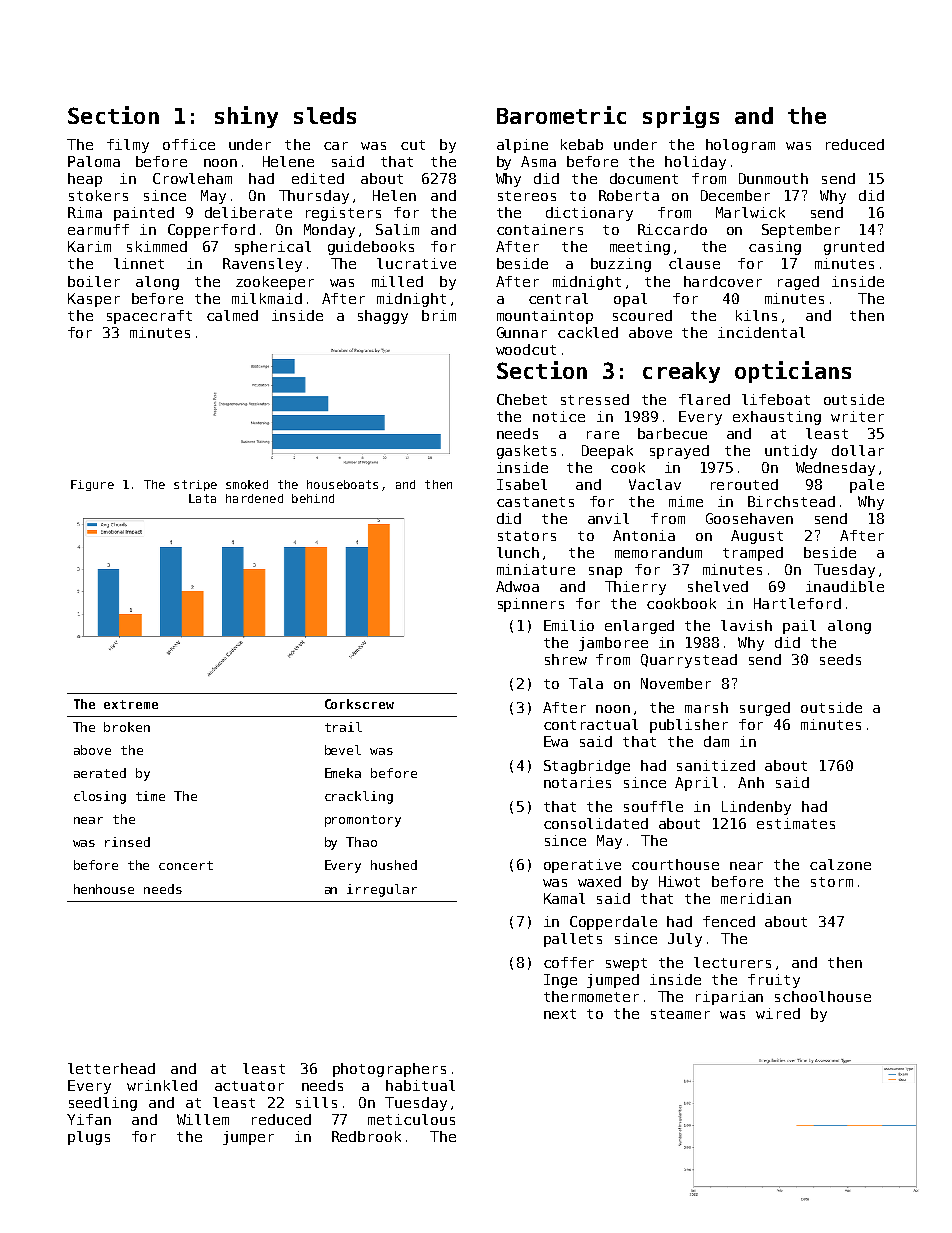 Image resolution: width=952 pixels, height=1233 pixels. What do you see at coordinates (366, 1136) in the screenshot?
I see `Redbrook` at bounding box center [366, 1136].
